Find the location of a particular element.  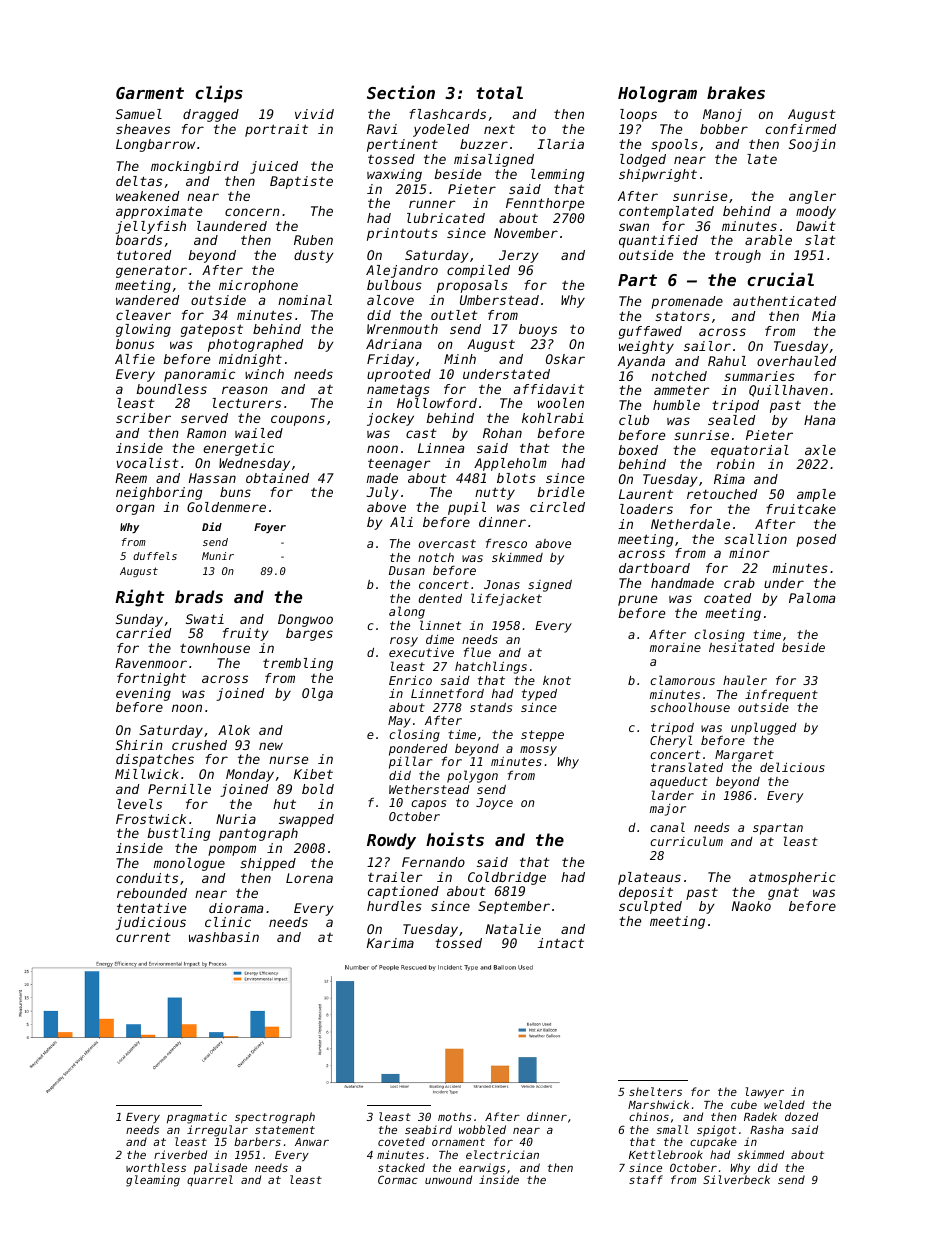

gatepost is located at coordinates (212, 330).
